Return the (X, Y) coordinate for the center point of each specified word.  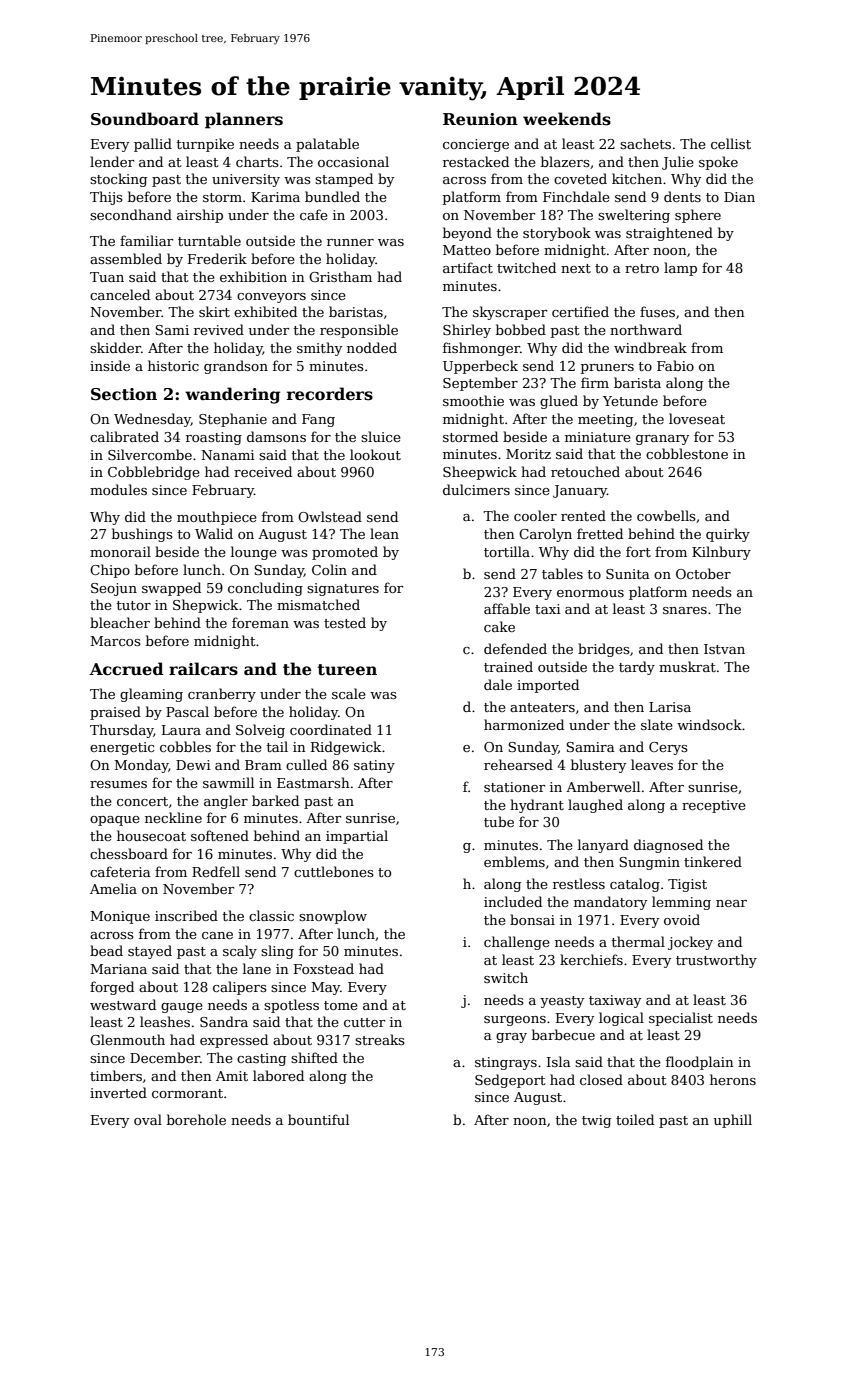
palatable (327, 145)
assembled (126, 258)
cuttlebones (334, 871)
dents (682, 196)
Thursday (122, 731)
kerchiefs (591, 959)
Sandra (224, 1021)
